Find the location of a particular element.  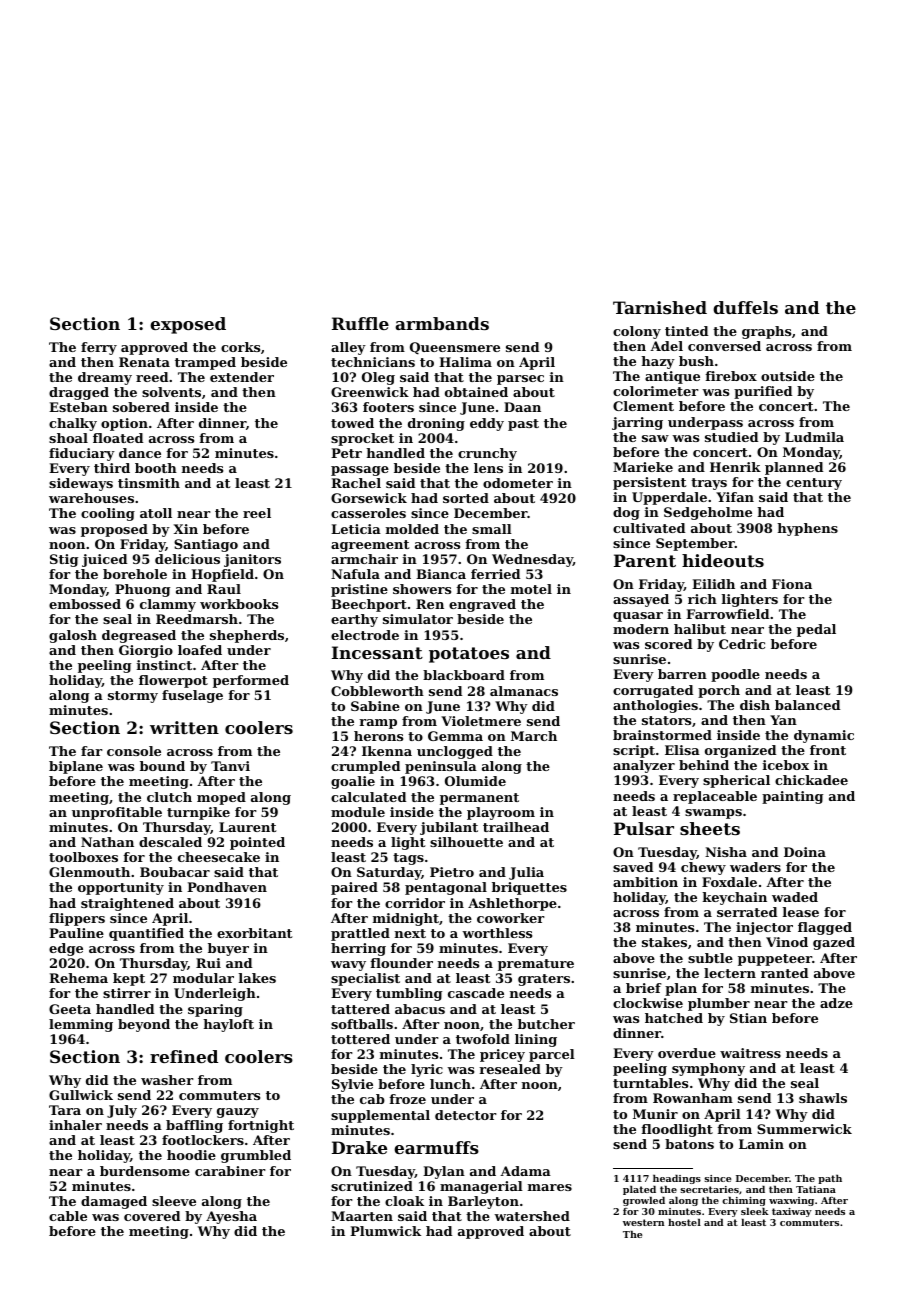

poodle is located at coordinates (735, 675).
